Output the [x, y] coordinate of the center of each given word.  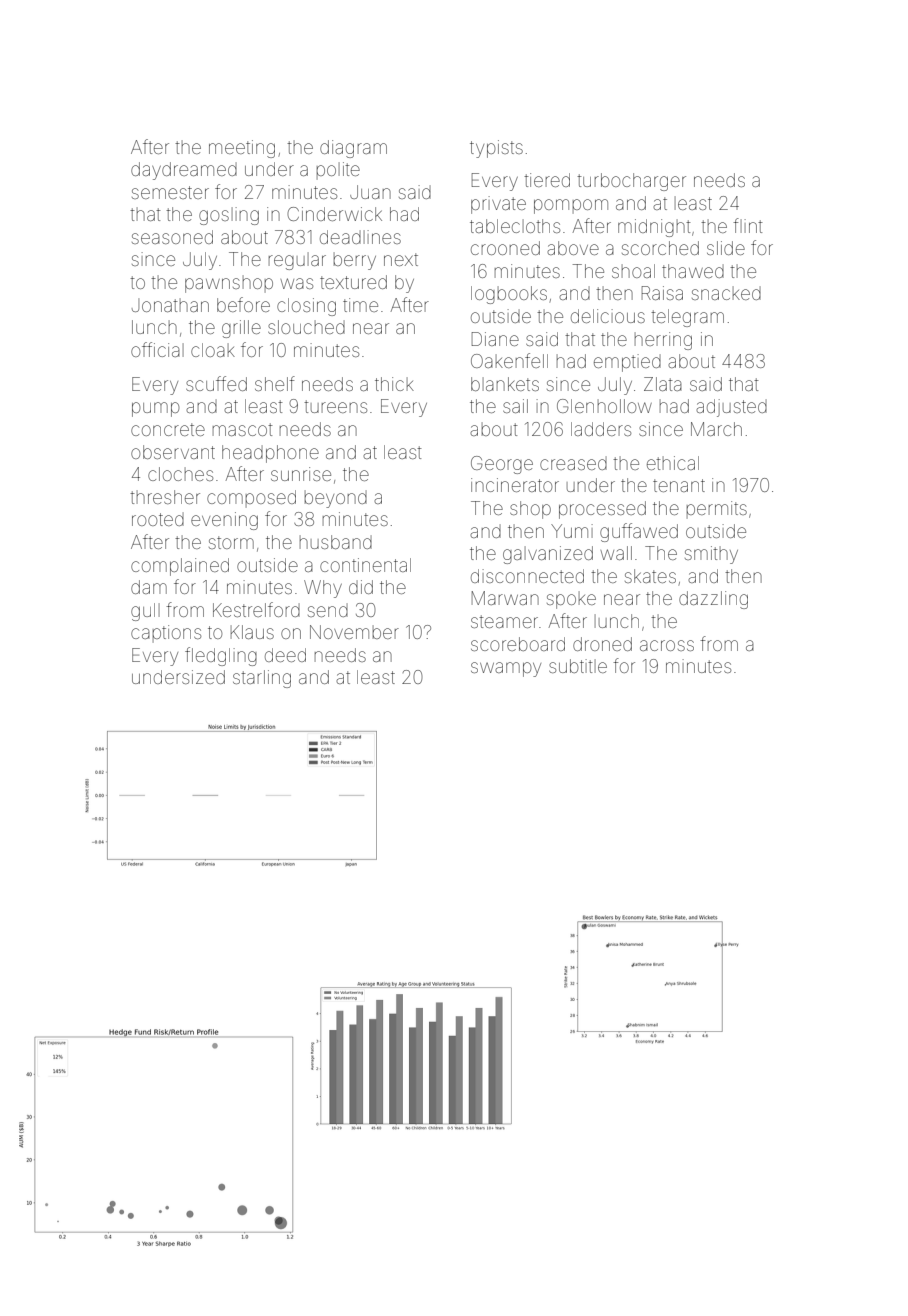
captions [166, 633]
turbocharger [631, 182]
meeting [242, 149]
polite [338, 170]
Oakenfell [509, 360]
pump [155, 409]
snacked [726, 293]
